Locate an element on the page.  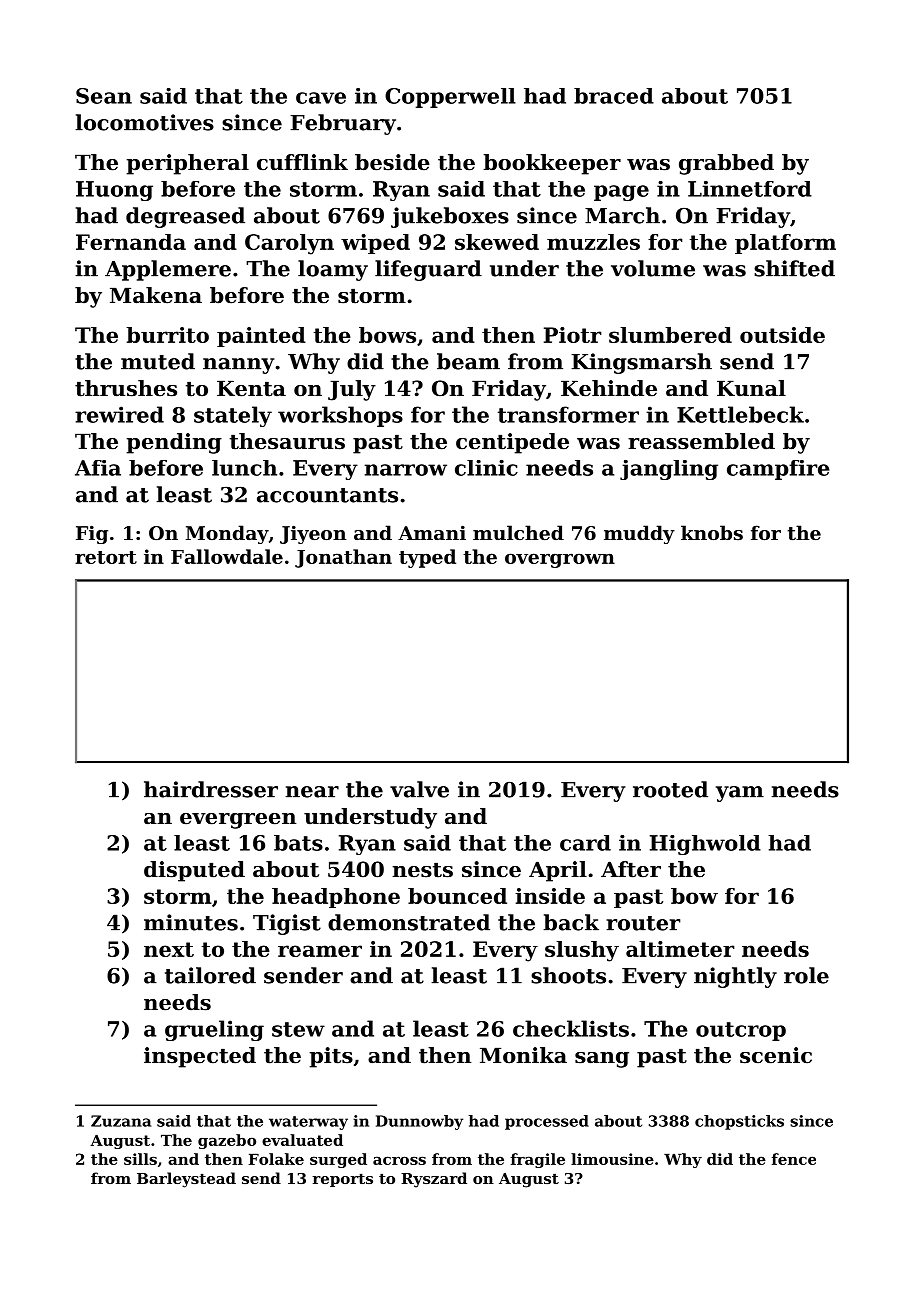
Jonathan is located at coordinates (343, 558).
